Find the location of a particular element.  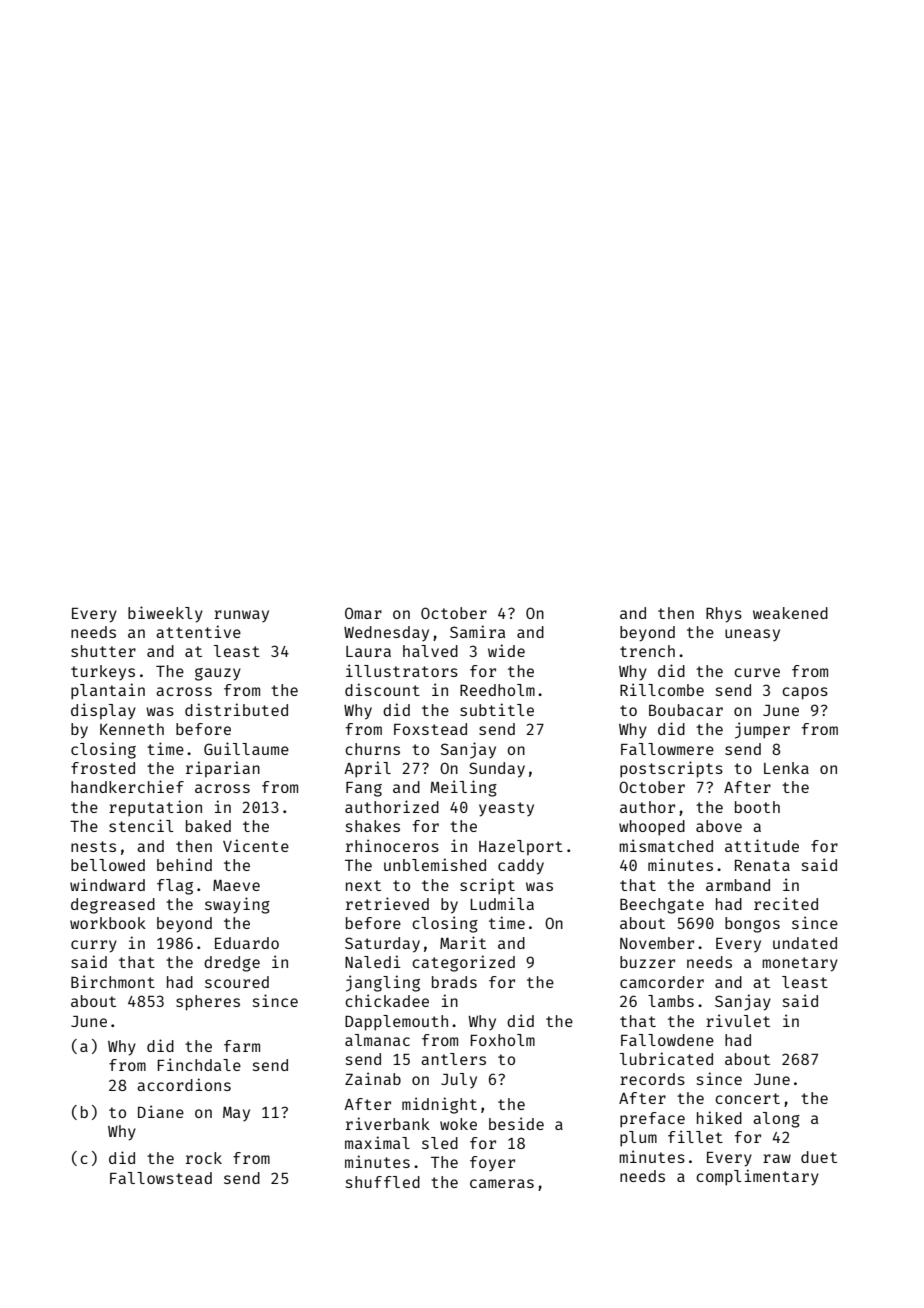

biweekly is located at coordinates (165, 614).
